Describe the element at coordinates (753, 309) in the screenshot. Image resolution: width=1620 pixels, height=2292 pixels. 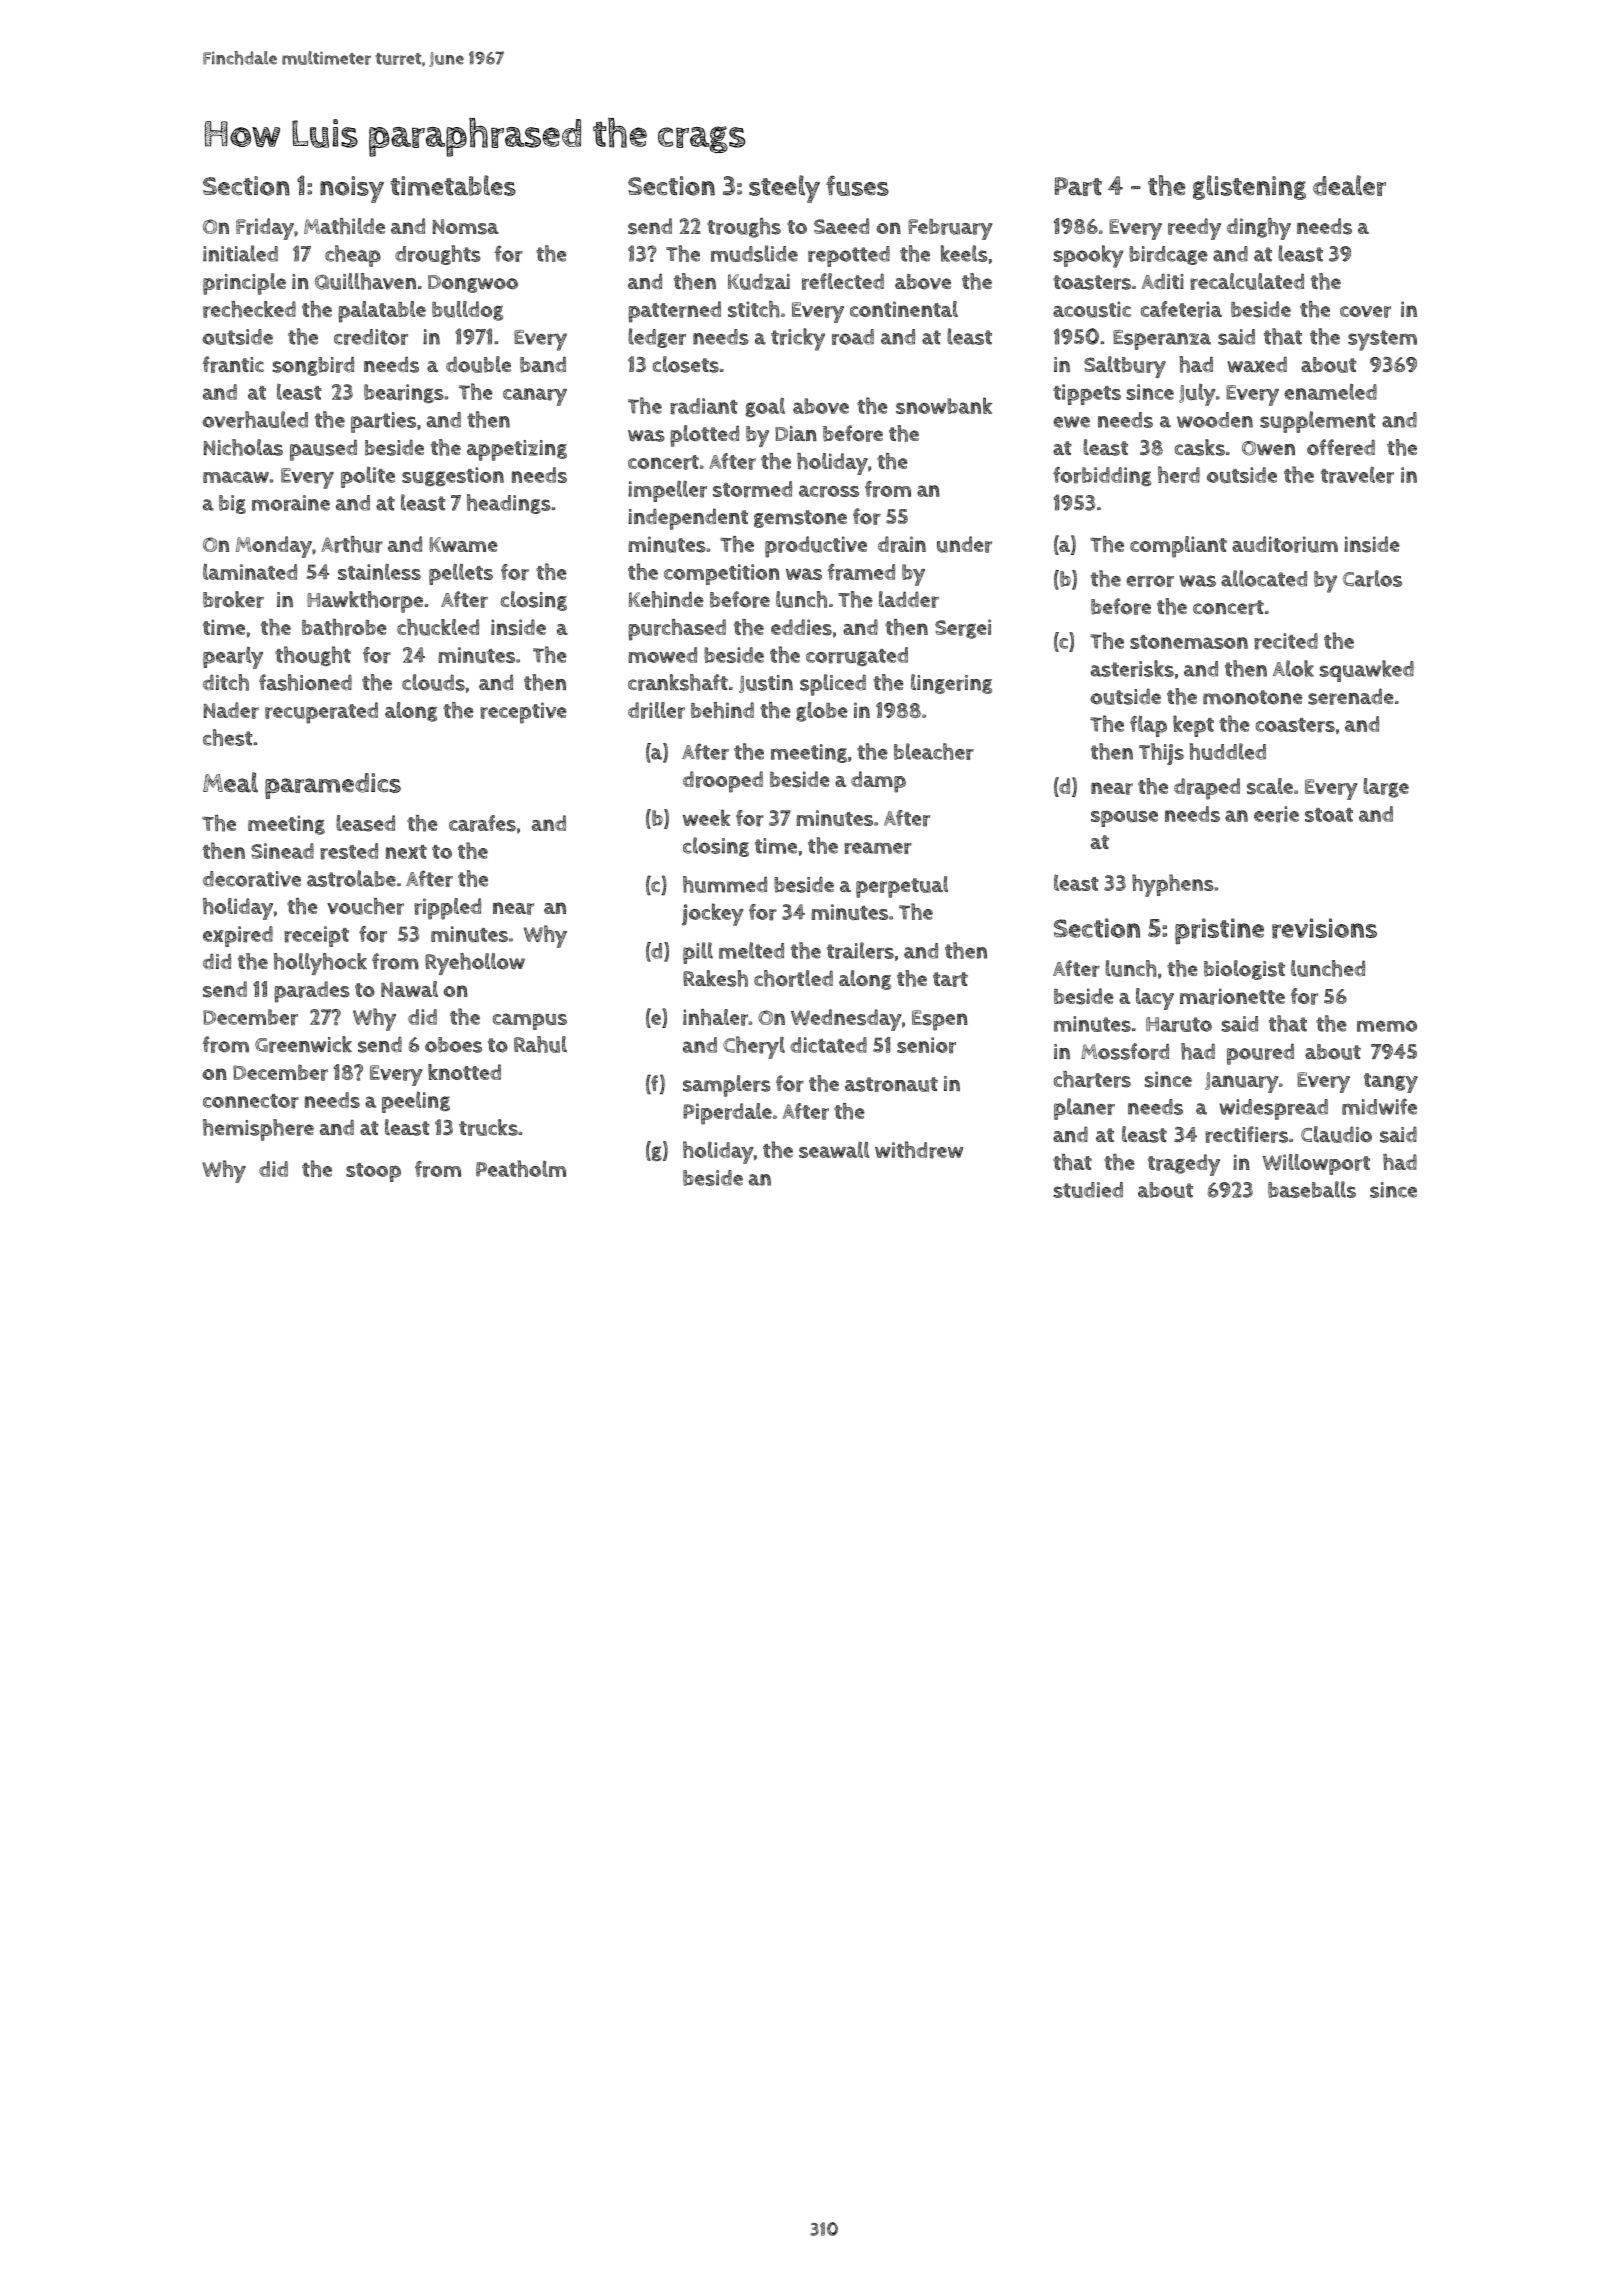
I see `stitch` at that location.
